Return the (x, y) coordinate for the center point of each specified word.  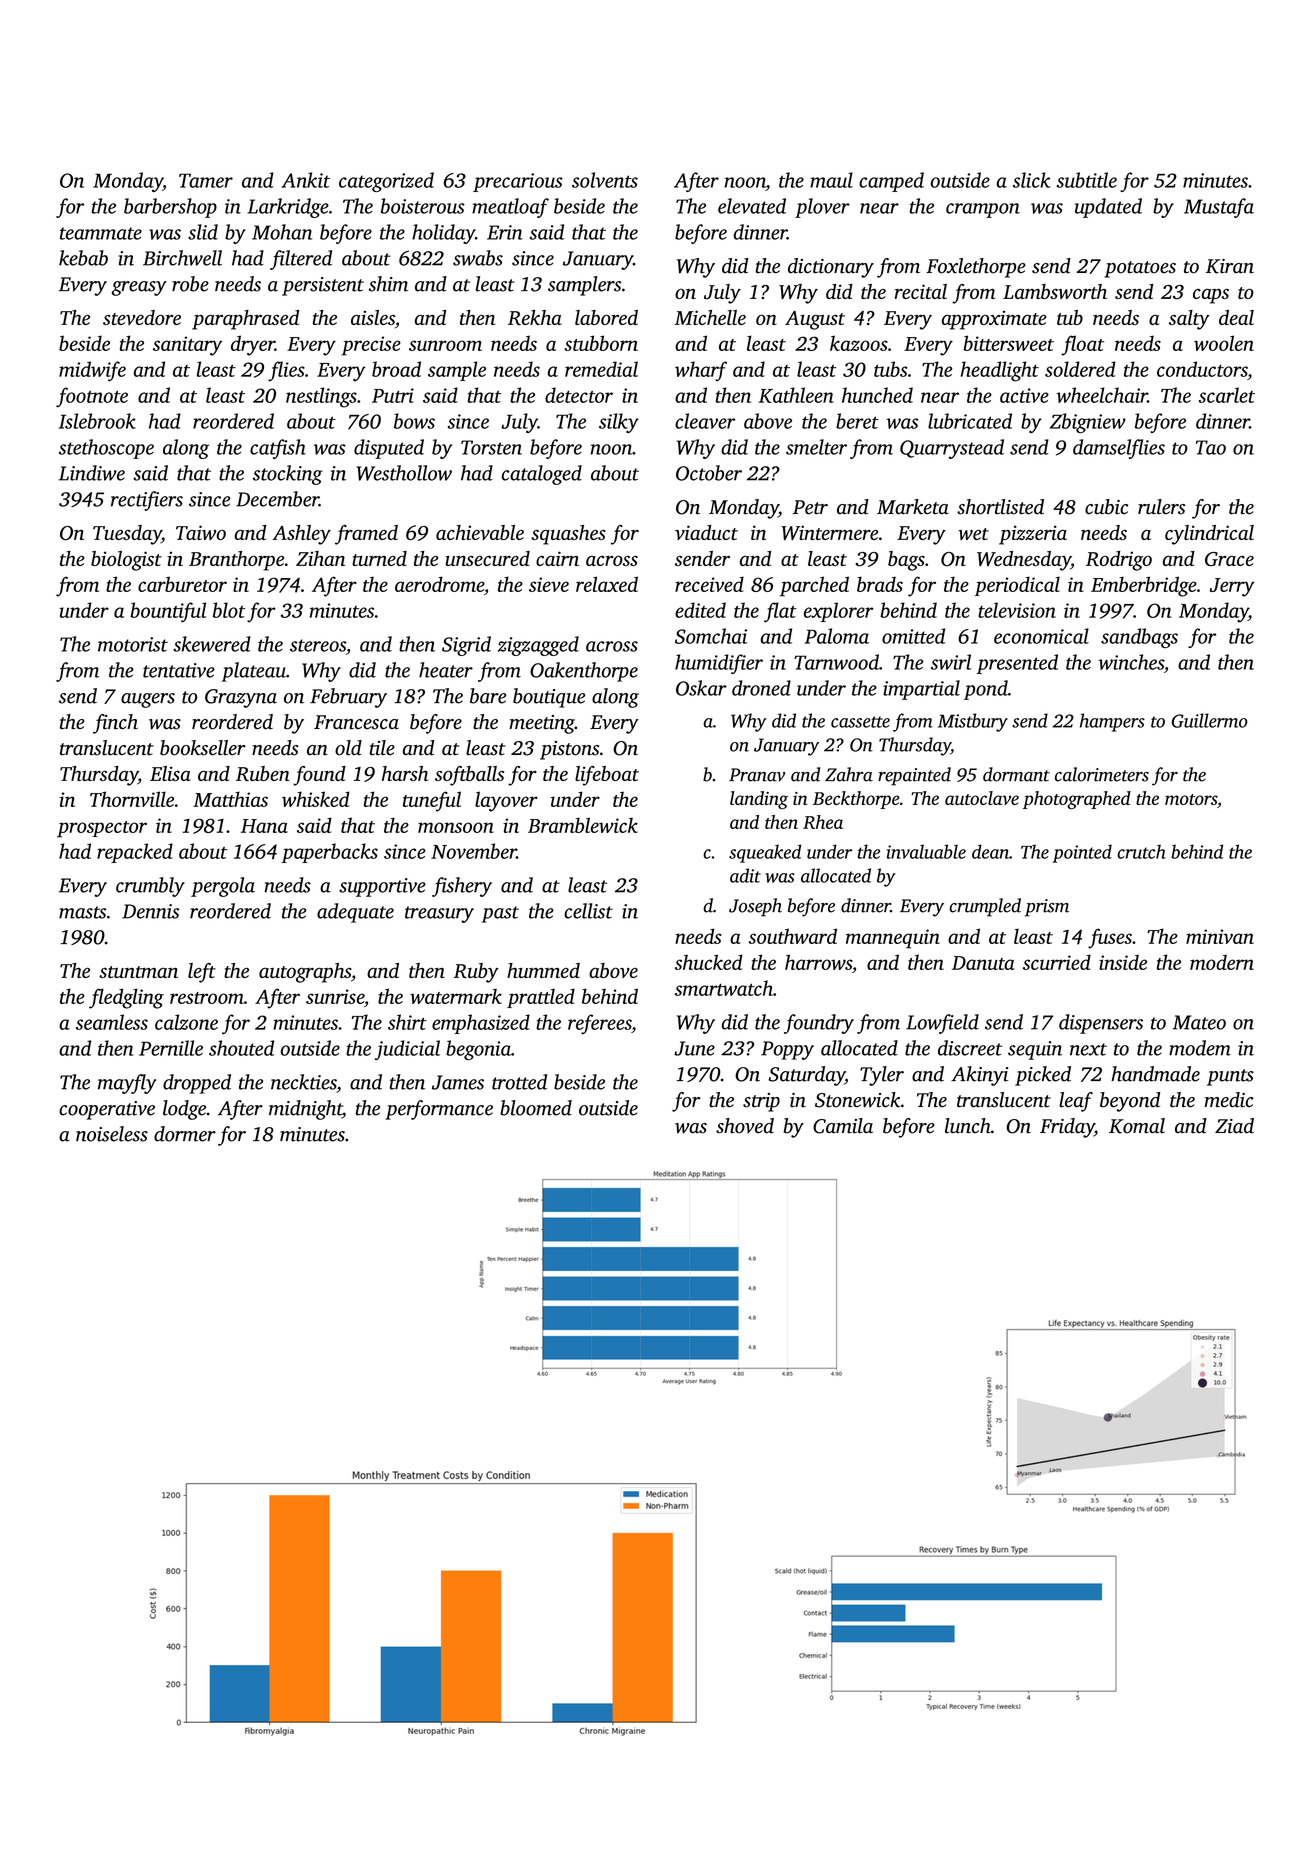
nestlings (321, 397)
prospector (102, 829)
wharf (701, 371)
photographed (1077, 800)
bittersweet (1008, 343)
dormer (185, 1134)
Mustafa (1219, 208)
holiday (443, 234)
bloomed (536, 1108)
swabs (478, 258)
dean (990, 851)
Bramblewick (583, 825)
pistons (569, 750)
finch (115, 724)
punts (1230, 1077)
